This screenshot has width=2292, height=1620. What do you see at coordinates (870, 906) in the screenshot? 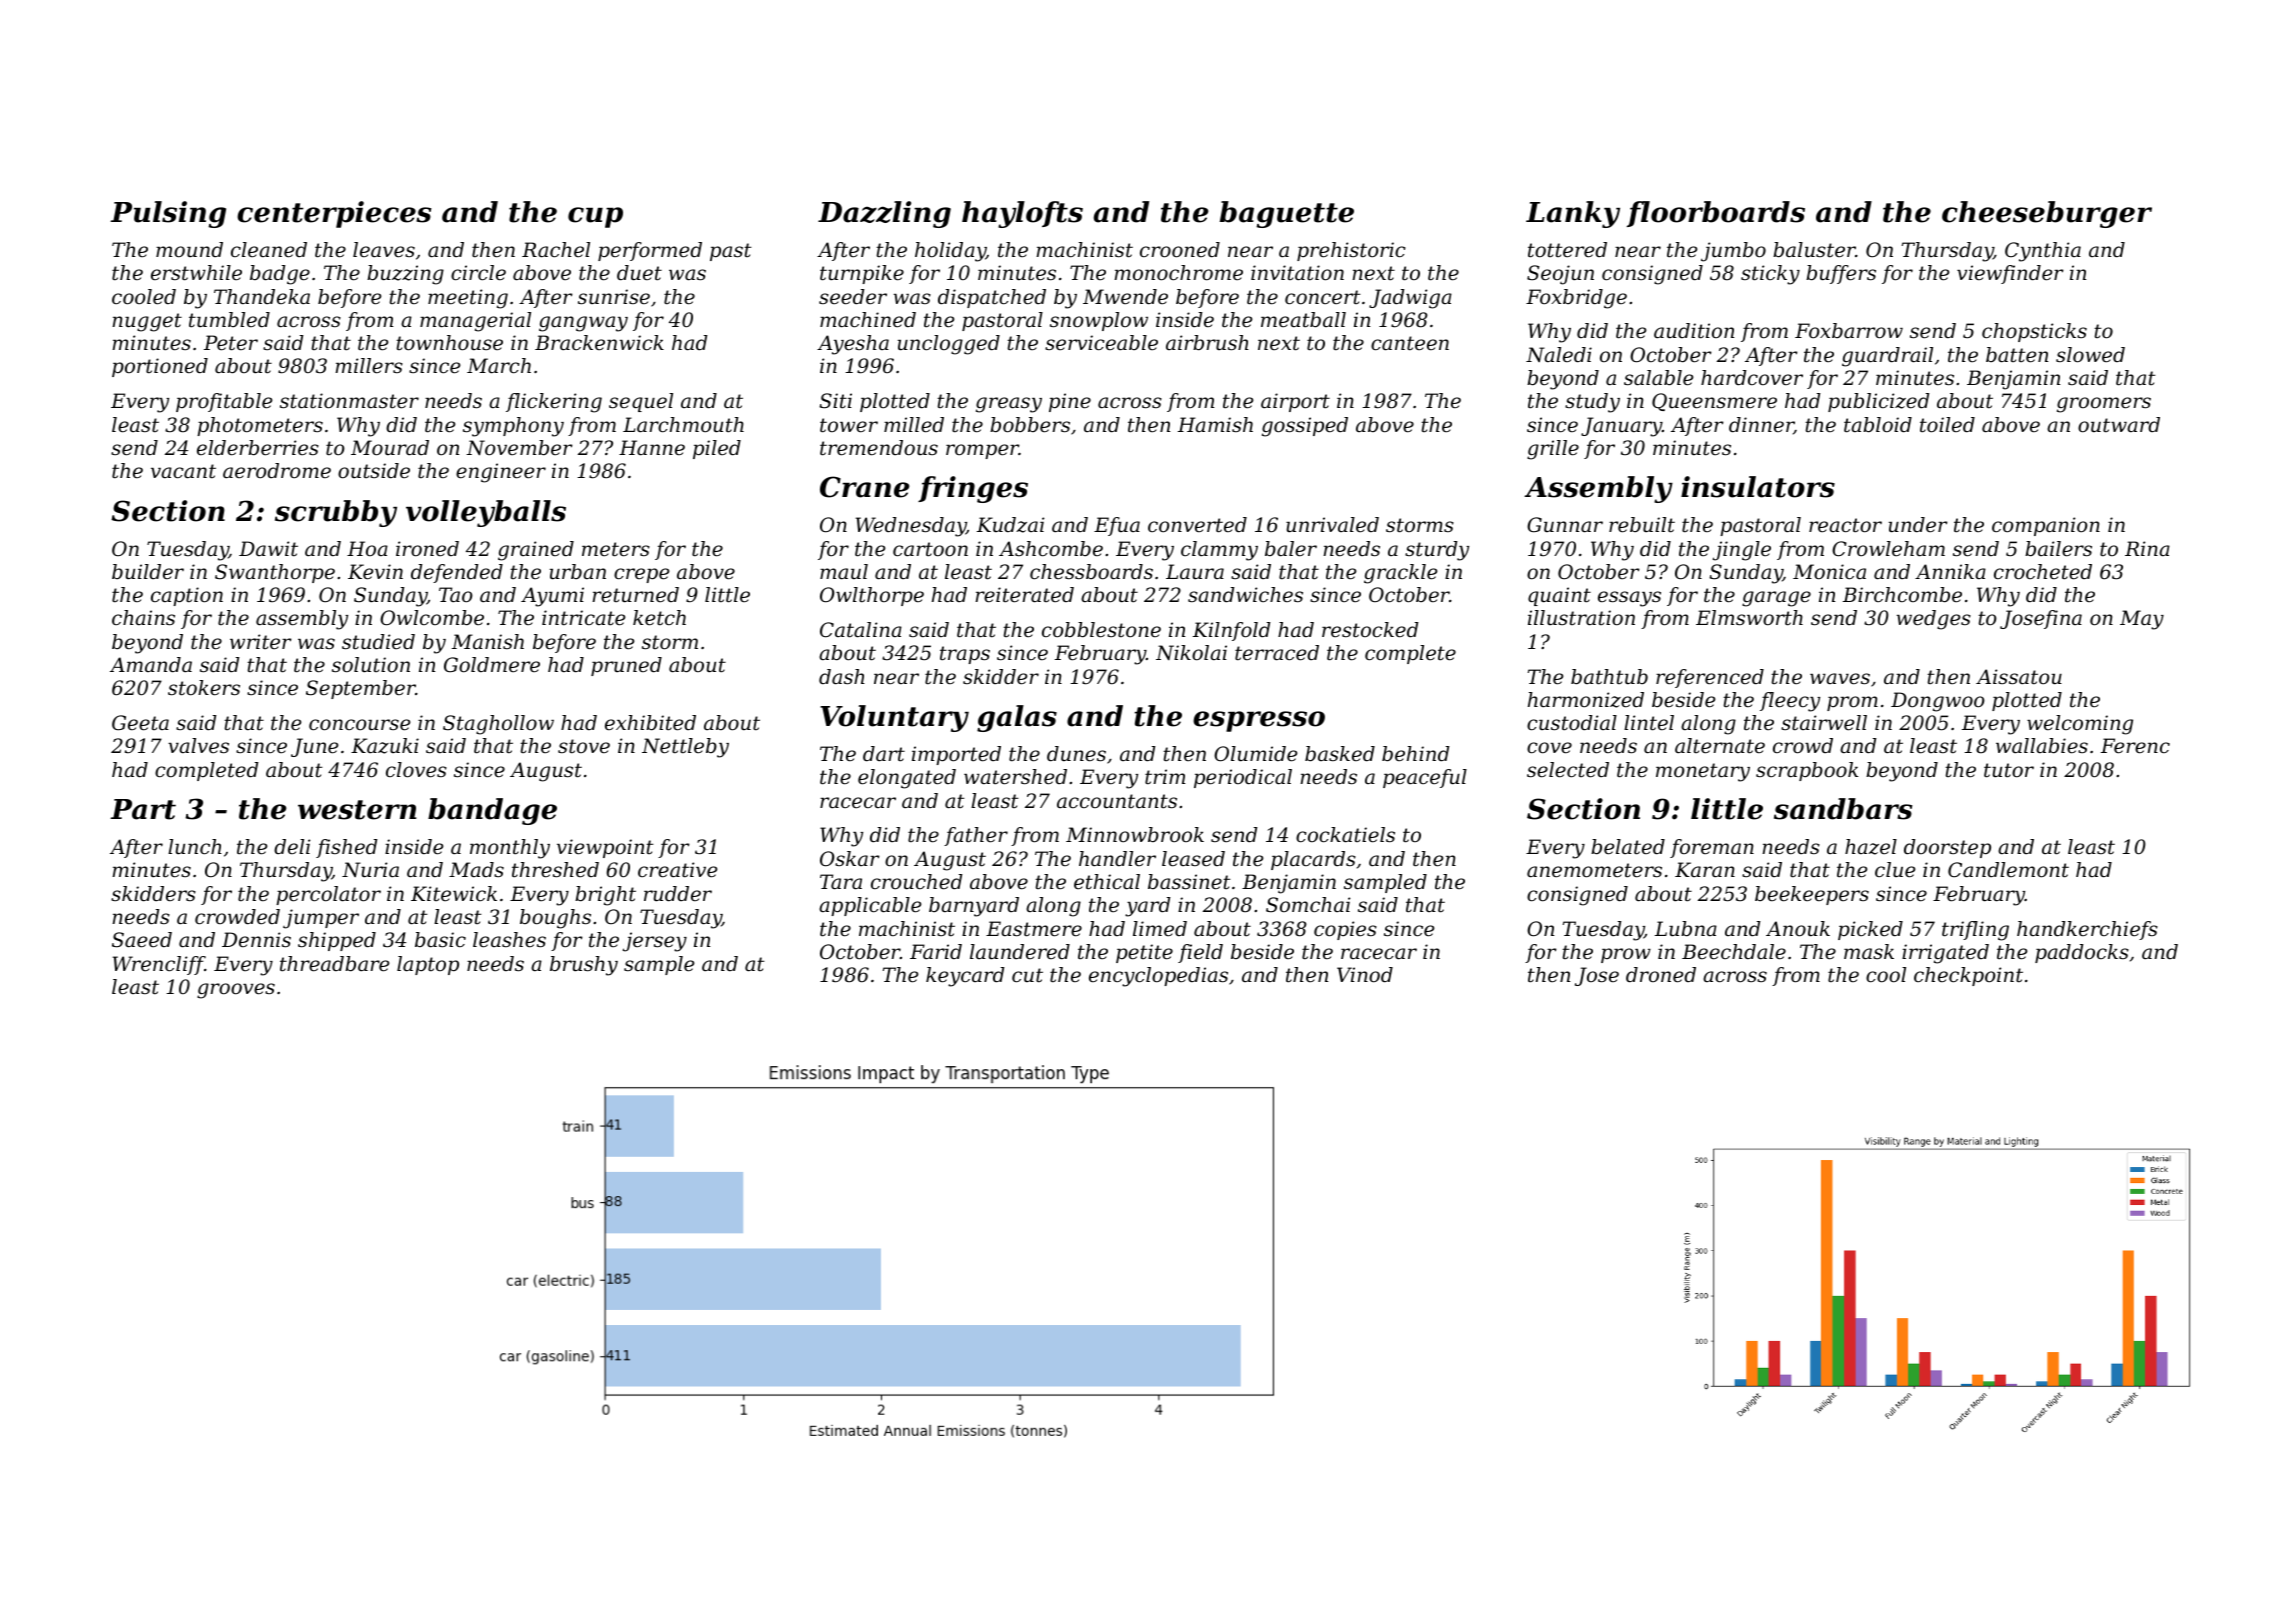
I see `applicable` at bounding box center [870, 906].
